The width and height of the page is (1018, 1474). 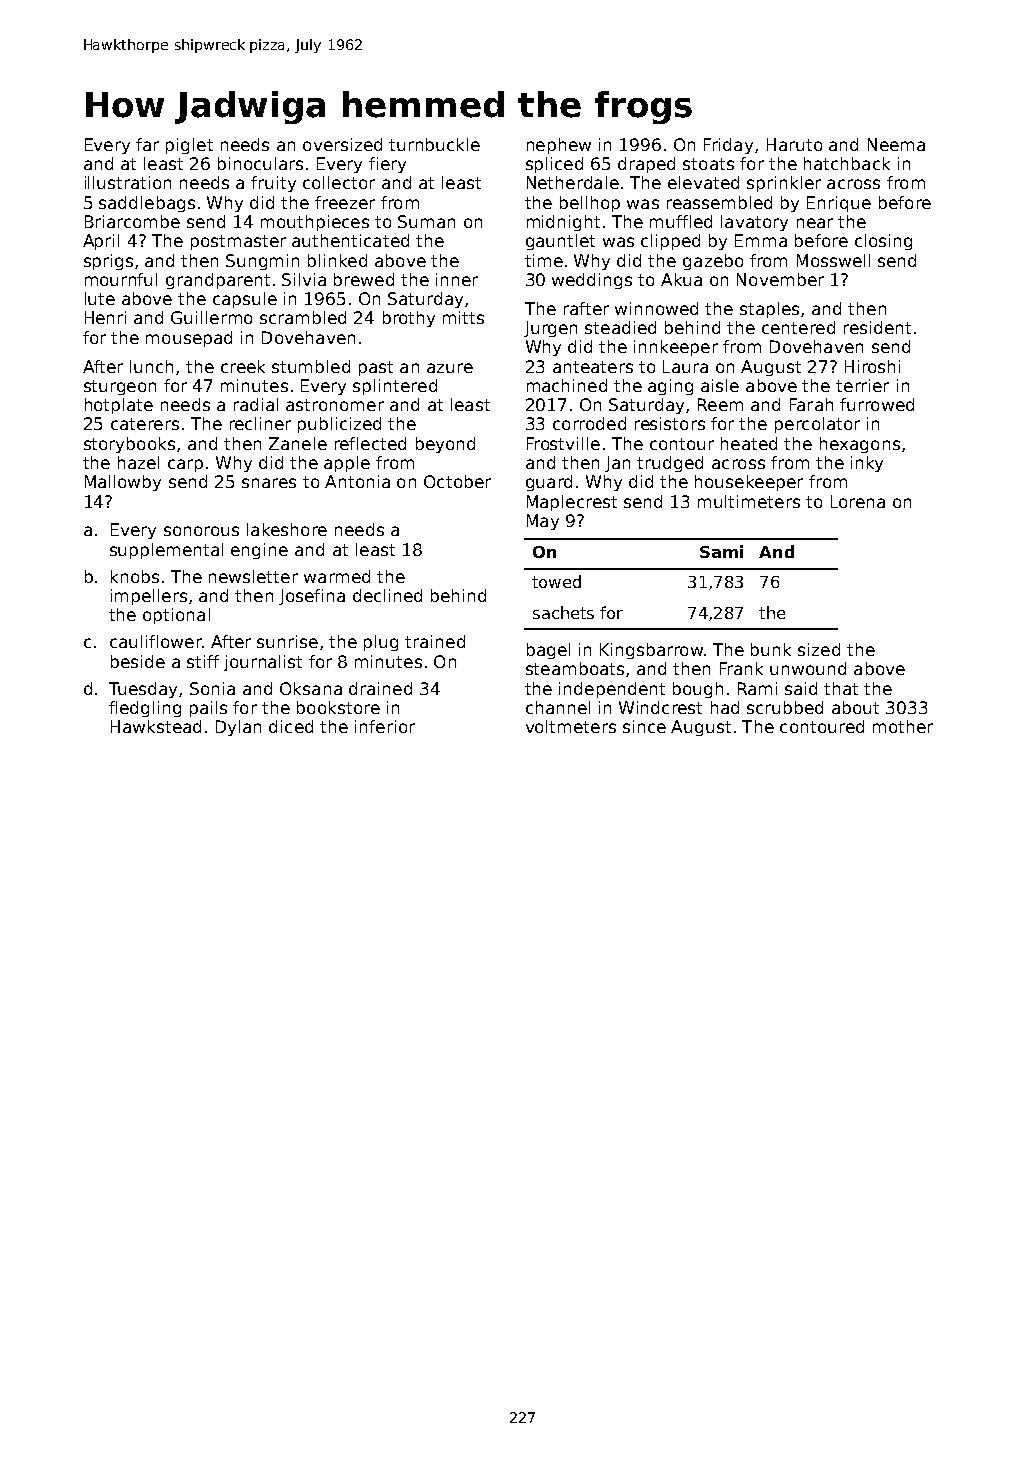 I want to click on illustration, so click(x=128, y=182).
